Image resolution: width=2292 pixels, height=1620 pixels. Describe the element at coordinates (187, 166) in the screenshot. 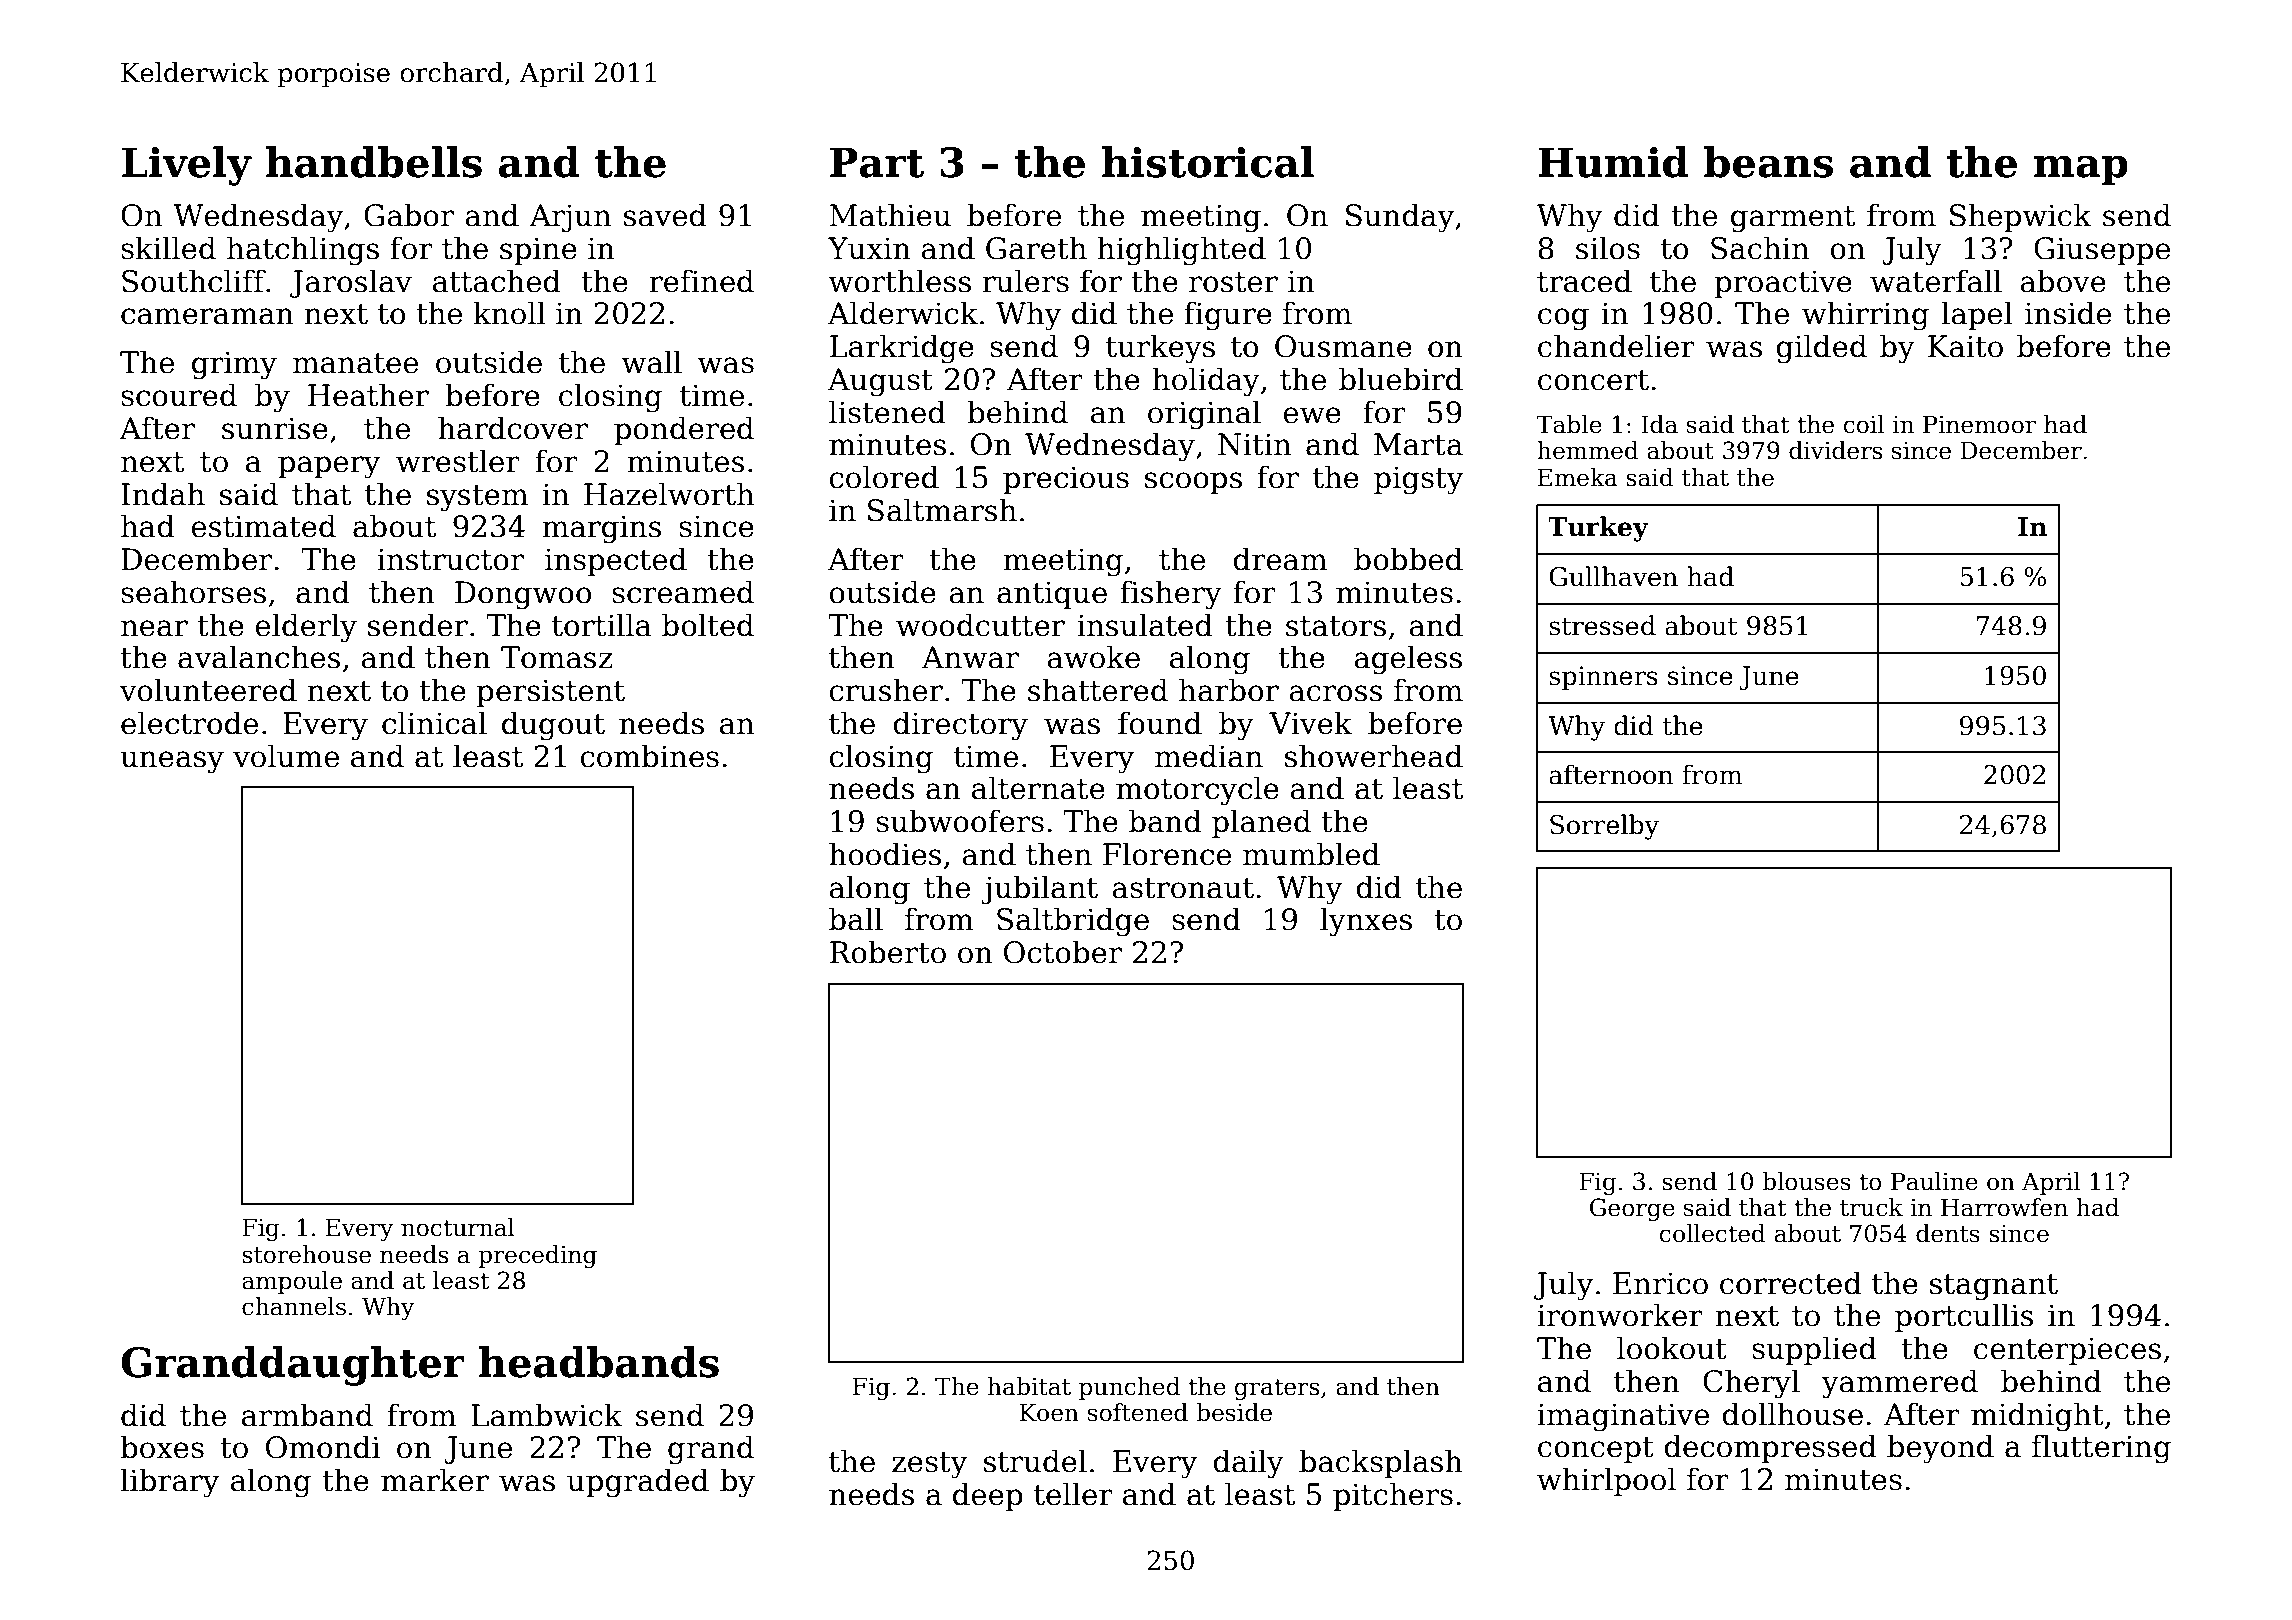

I see `Lively` at that location.
